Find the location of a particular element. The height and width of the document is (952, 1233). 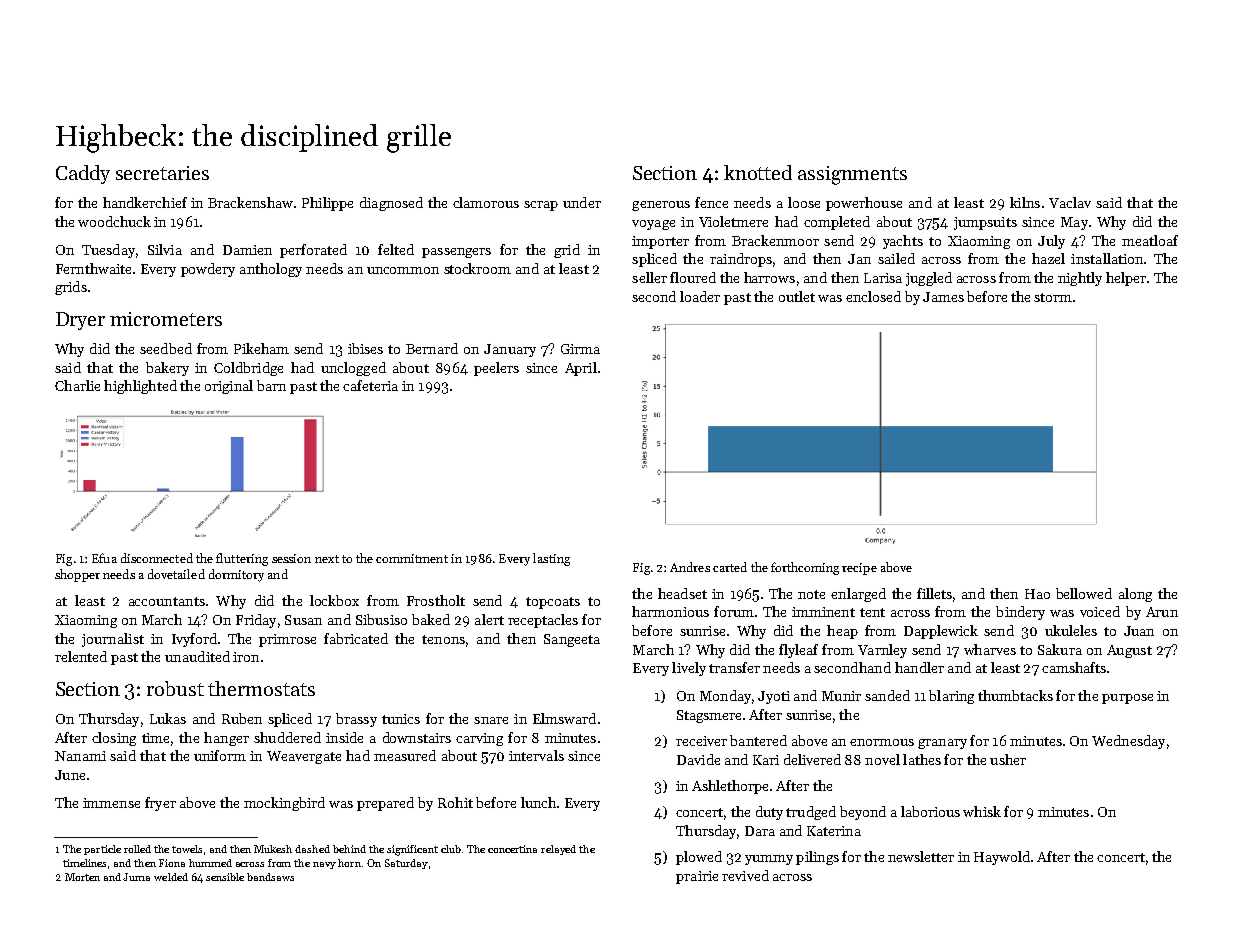

robust is located at coordinates (175, 688).
